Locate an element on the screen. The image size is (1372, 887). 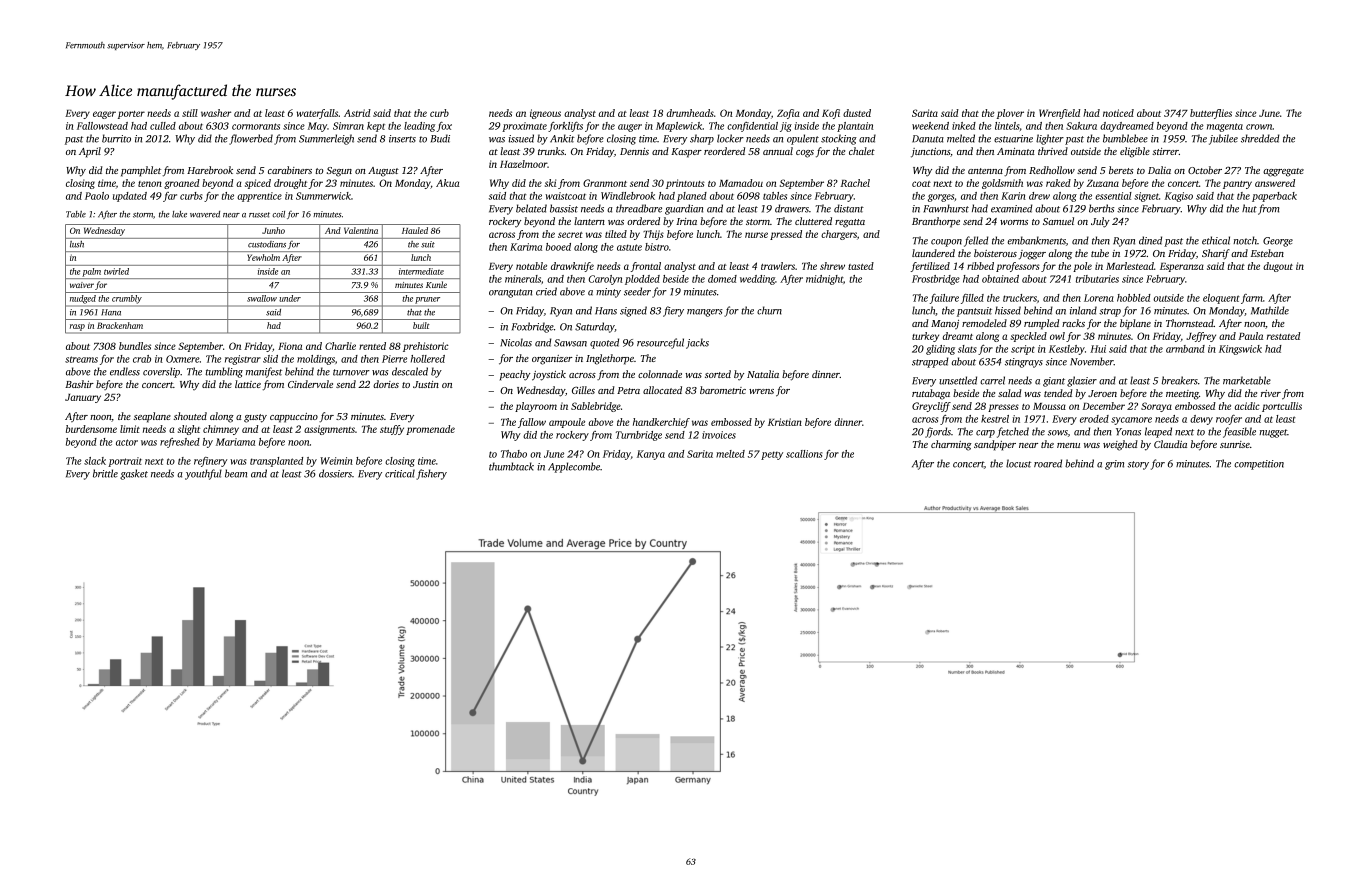
frontal is located at coordinates (645, 267).
